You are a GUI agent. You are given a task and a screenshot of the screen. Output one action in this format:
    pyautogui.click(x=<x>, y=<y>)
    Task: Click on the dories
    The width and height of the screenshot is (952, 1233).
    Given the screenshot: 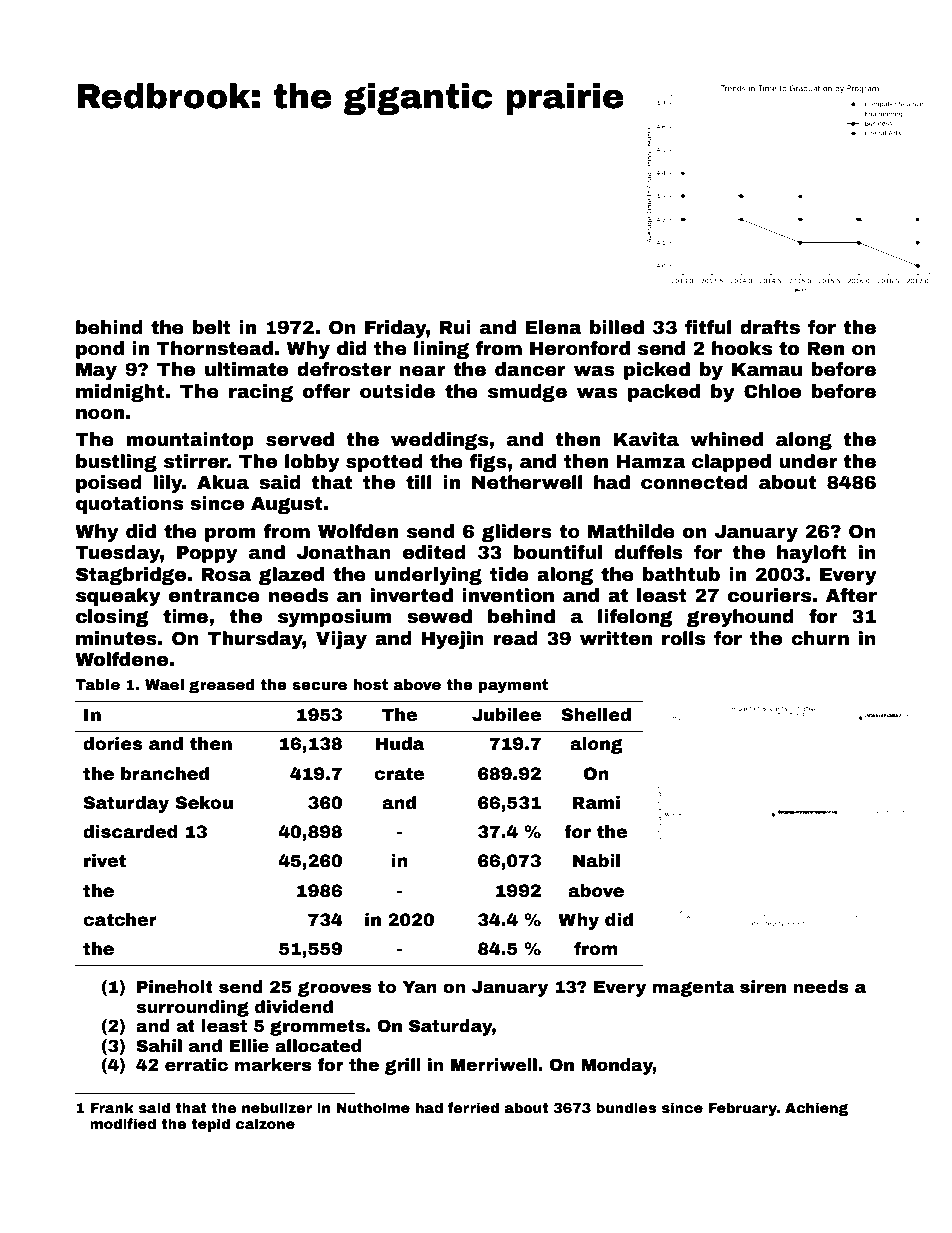 What is the action you would take?
    pyautogui.click(x=112, y=744)
